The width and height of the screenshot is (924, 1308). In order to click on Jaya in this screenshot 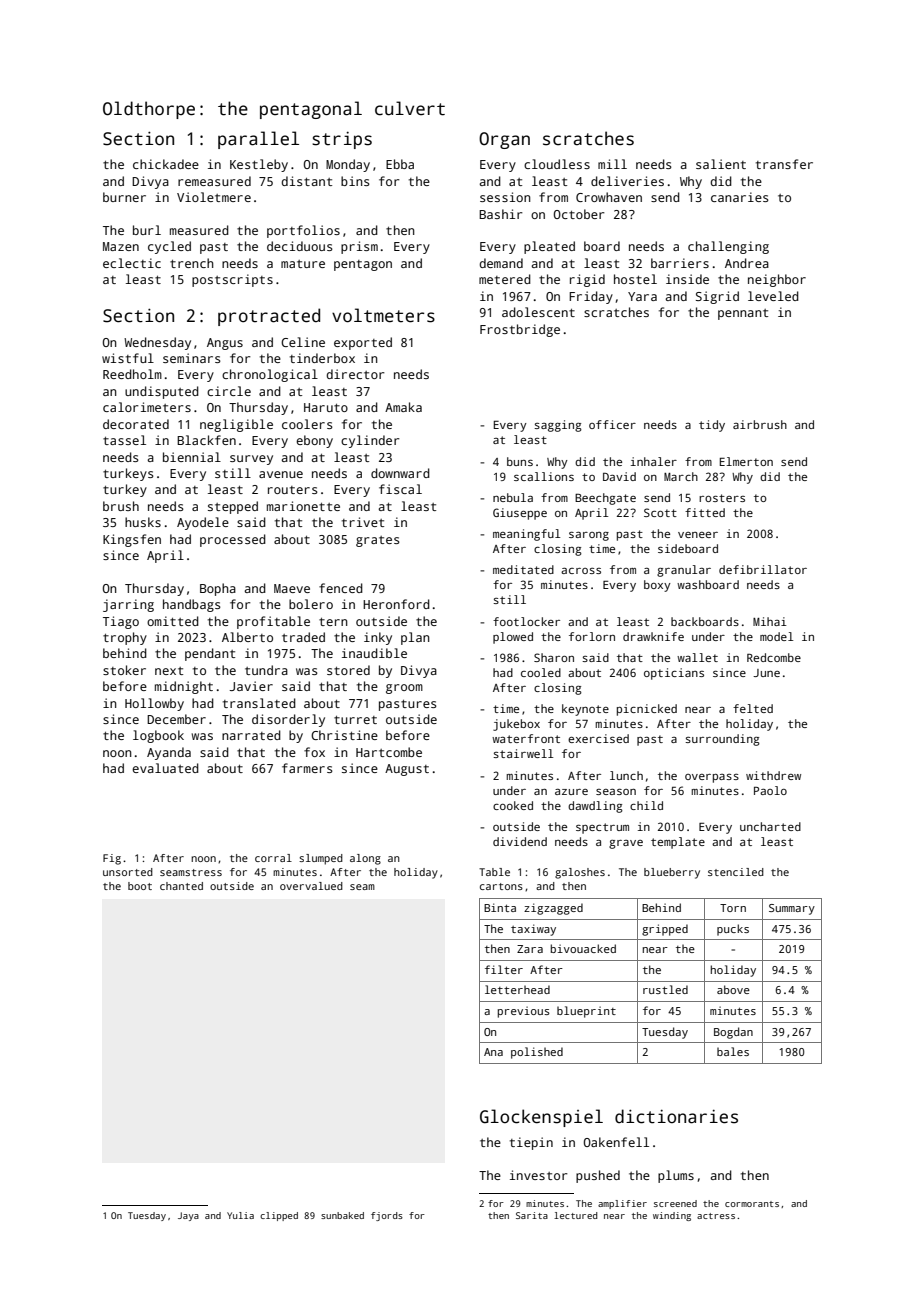, I will do `click(188, 1216)`.
